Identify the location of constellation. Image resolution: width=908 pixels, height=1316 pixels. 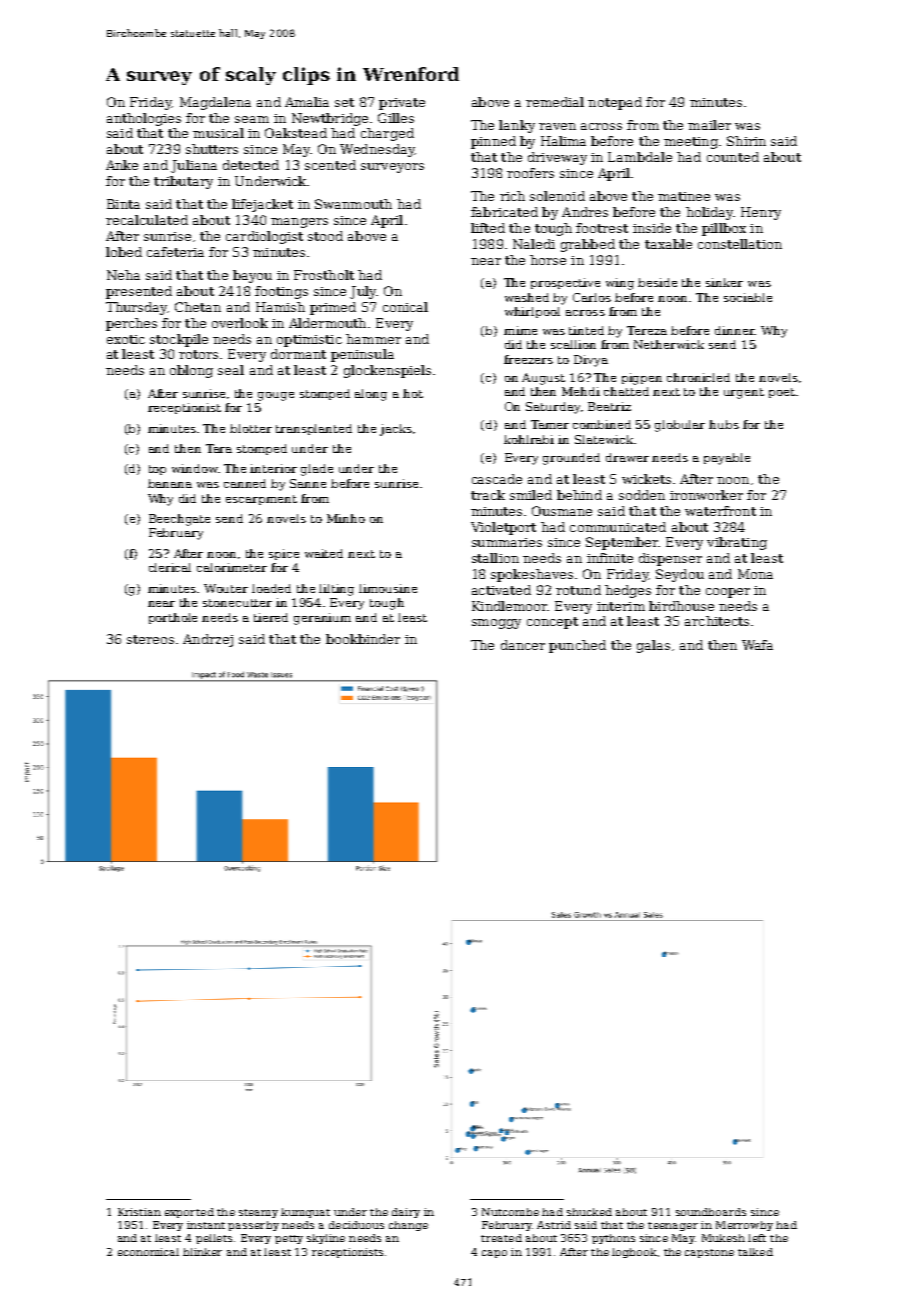
(740, 244).
